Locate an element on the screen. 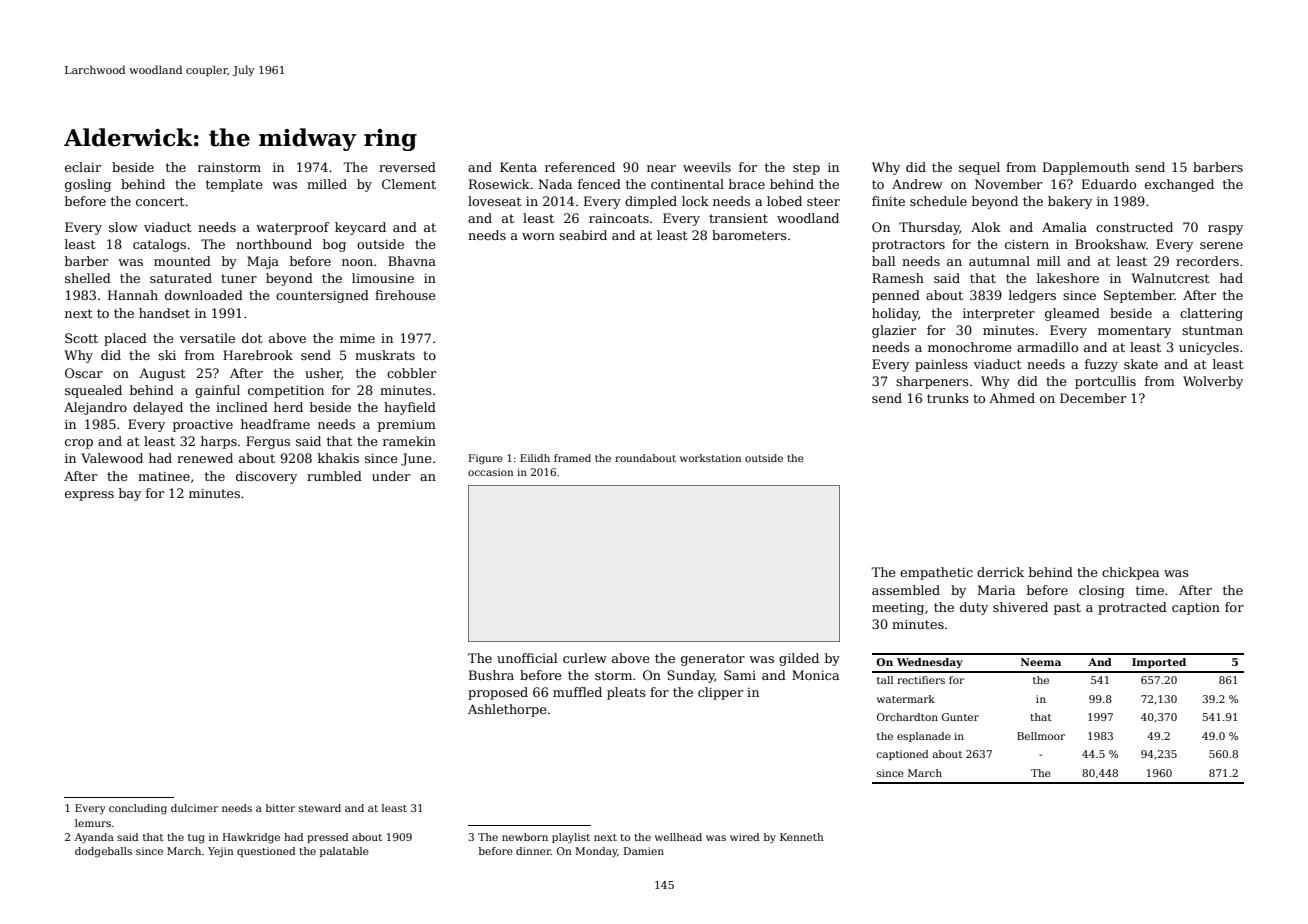 The image size is (1308, 924). cobbler is located at coordinates (411, 373).
